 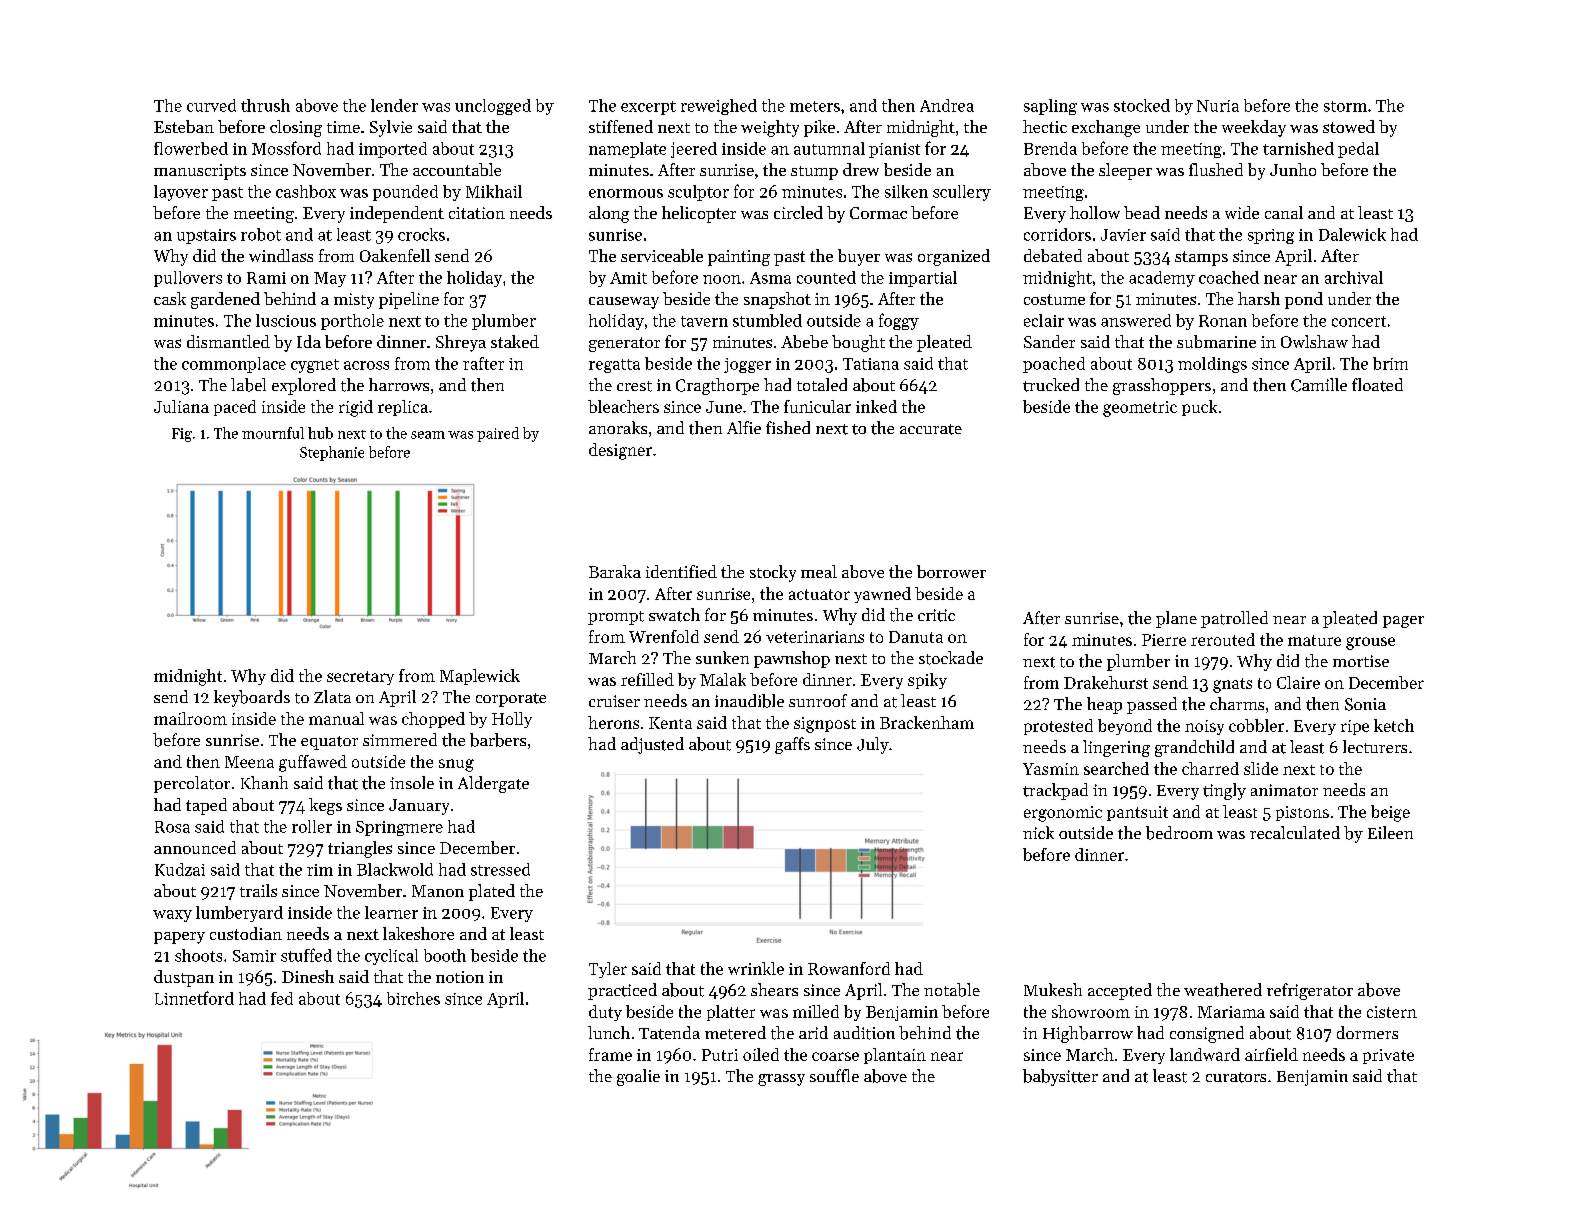 What do you see at coordinates (1212, 365) in the screenshot?
I see `moldings` at bounding box center [1212, 365].
